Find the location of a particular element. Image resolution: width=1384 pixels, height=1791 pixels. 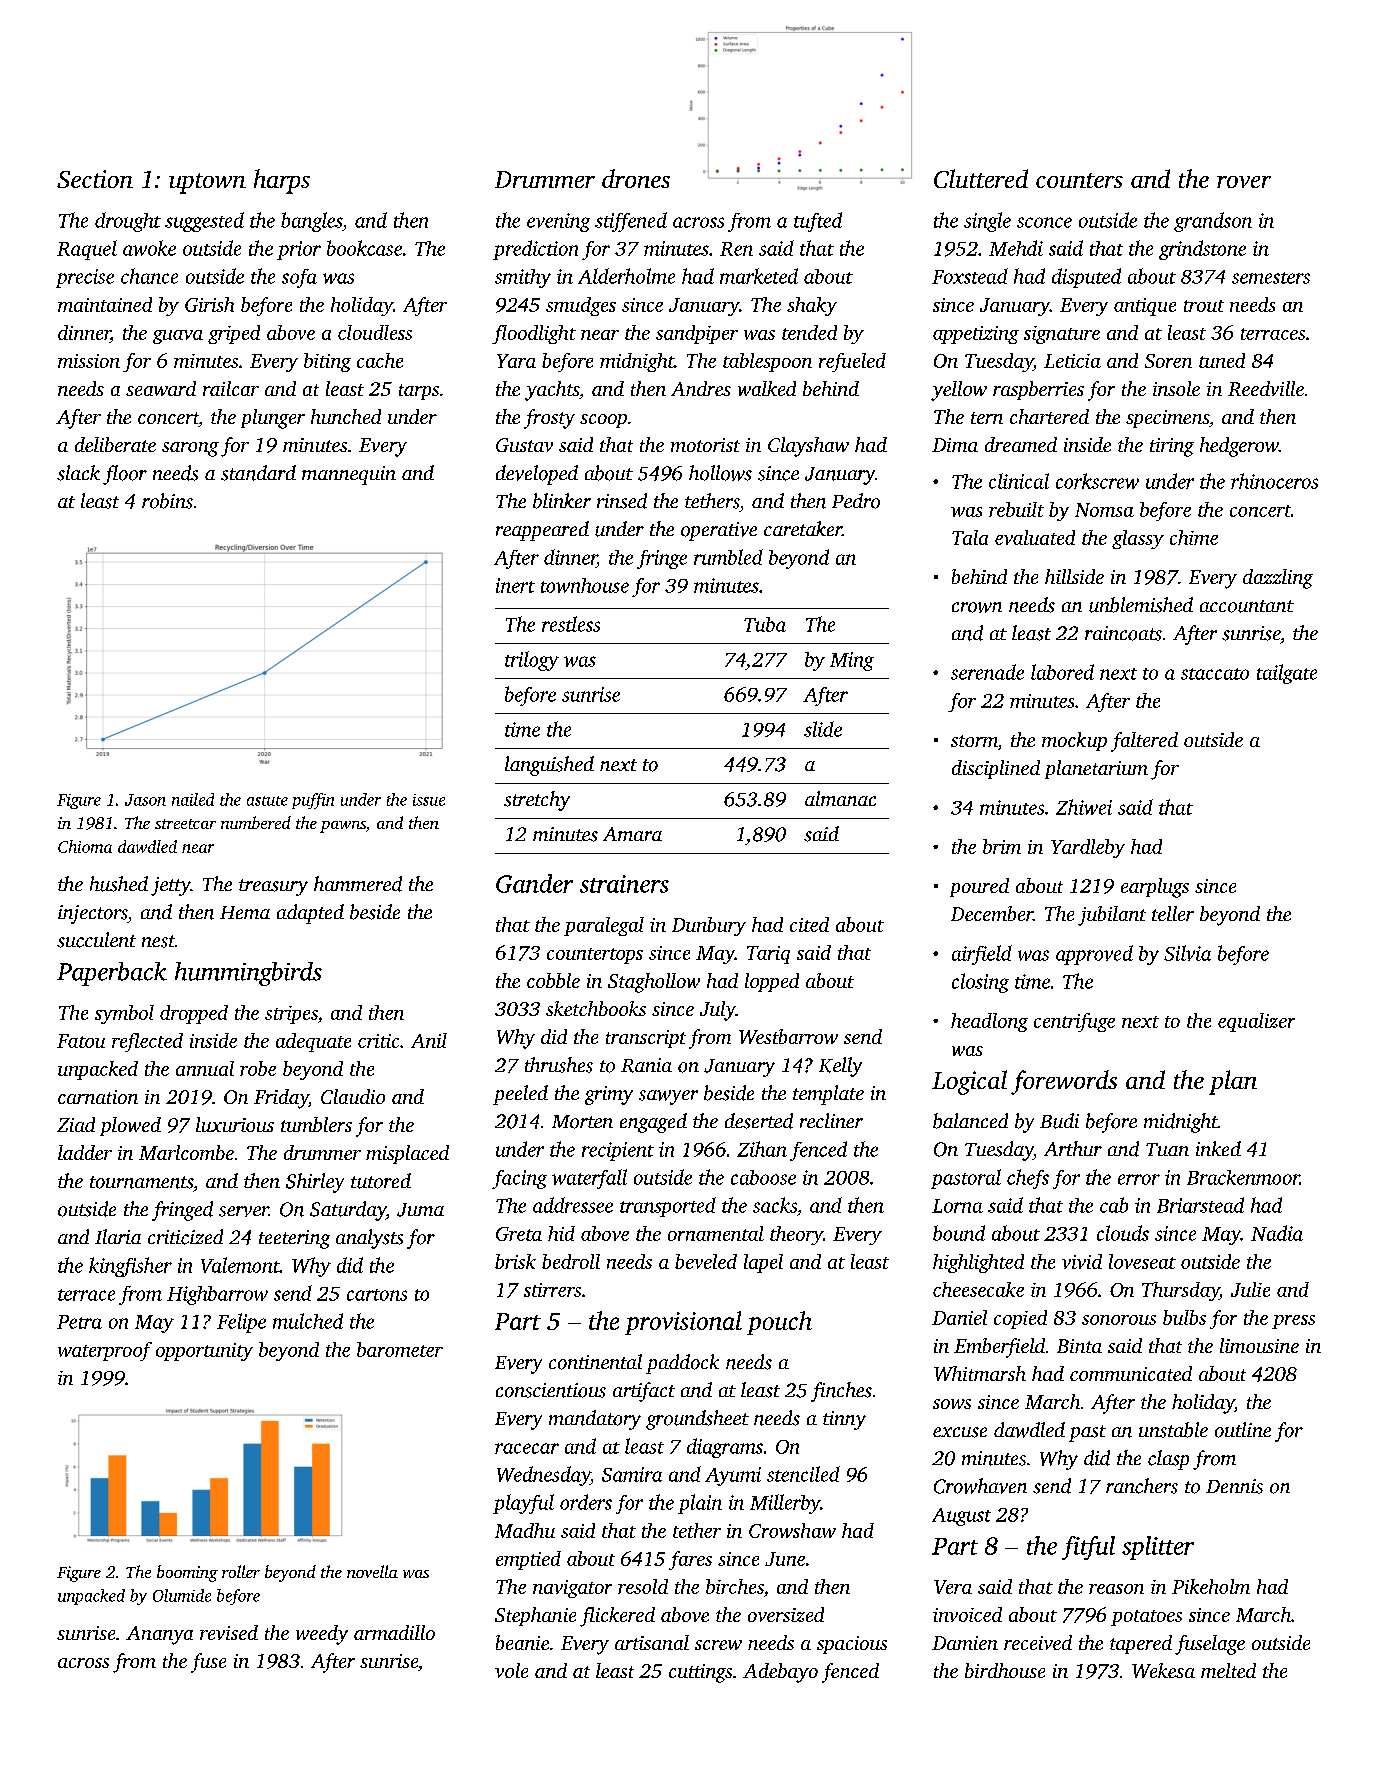

roller is located at coordinates (241, 1571).
